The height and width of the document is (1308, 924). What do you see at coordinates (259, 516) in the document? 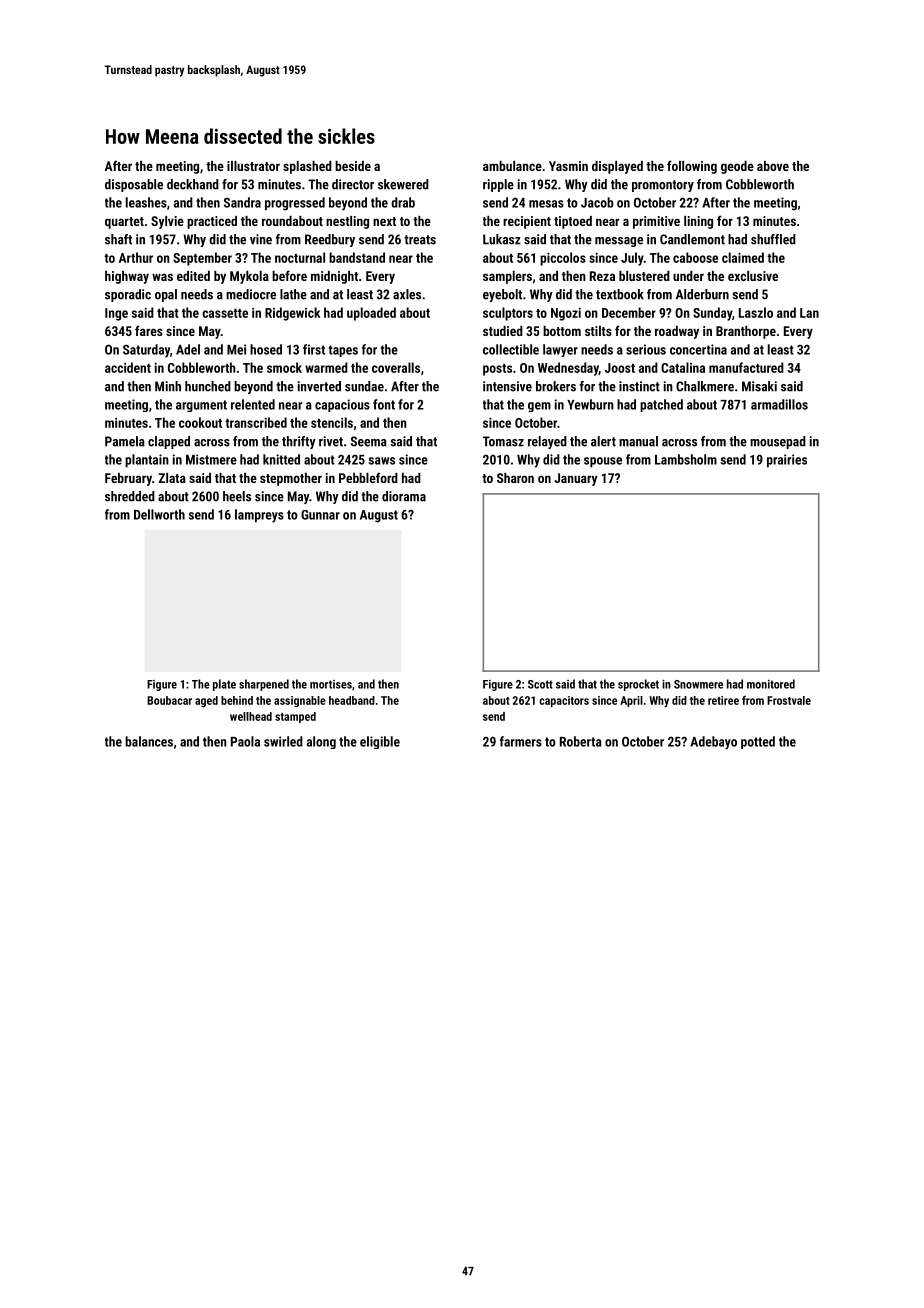
I see `lampreys` at bounding box center [259, 516].
